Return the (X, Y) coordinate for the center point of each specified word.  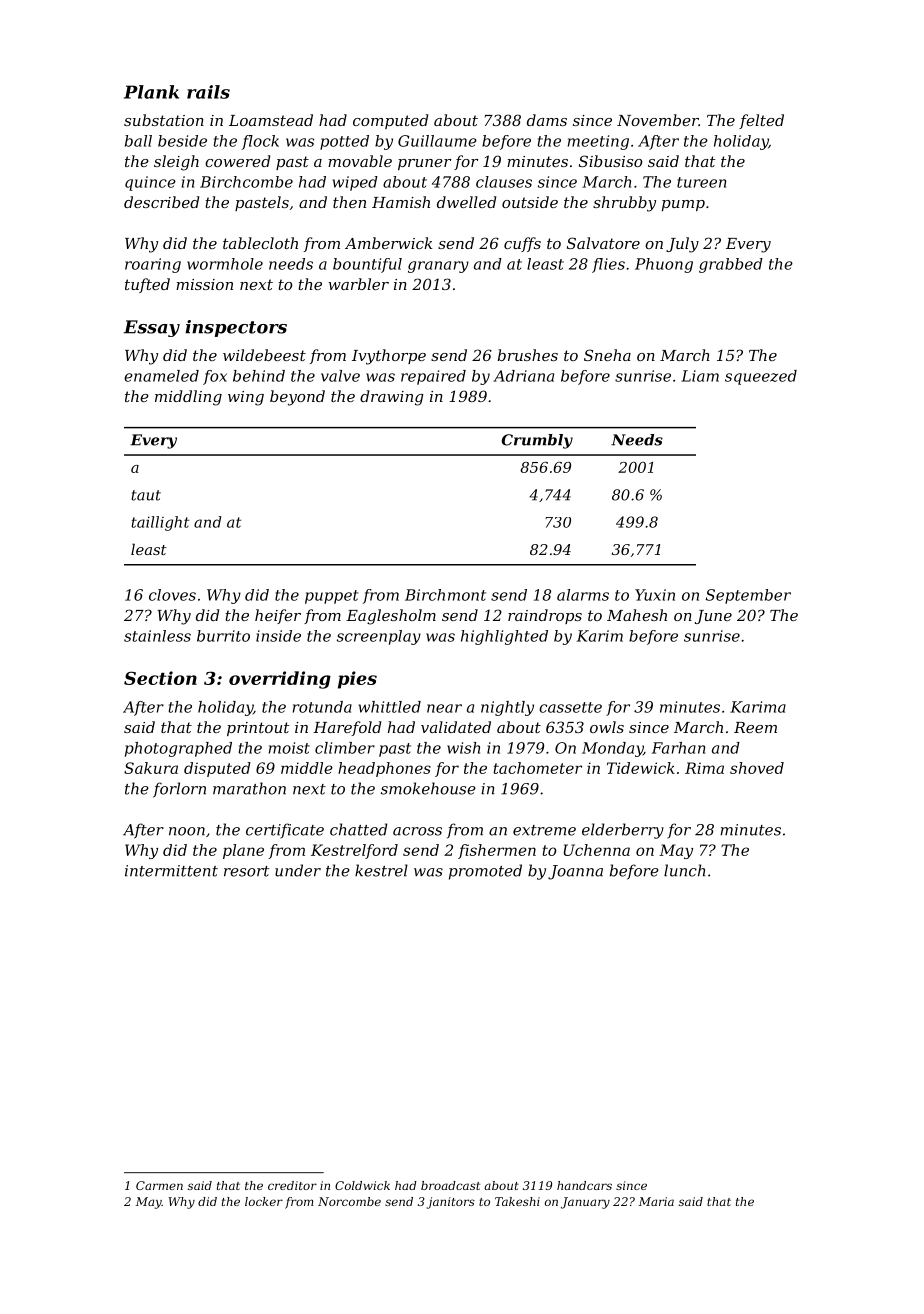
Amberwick (388, 243)
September (748, 596)
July (682, 245)
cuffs (522, 244)
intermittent (171, 871)
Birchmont (445, 595)
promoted (485, 872)
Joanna (575, 872)
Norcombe (349, 1201)
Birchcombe (246, 182)
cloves (172, 595)
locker (264, 1201)
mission (204, 284)
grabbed (731, 265)
